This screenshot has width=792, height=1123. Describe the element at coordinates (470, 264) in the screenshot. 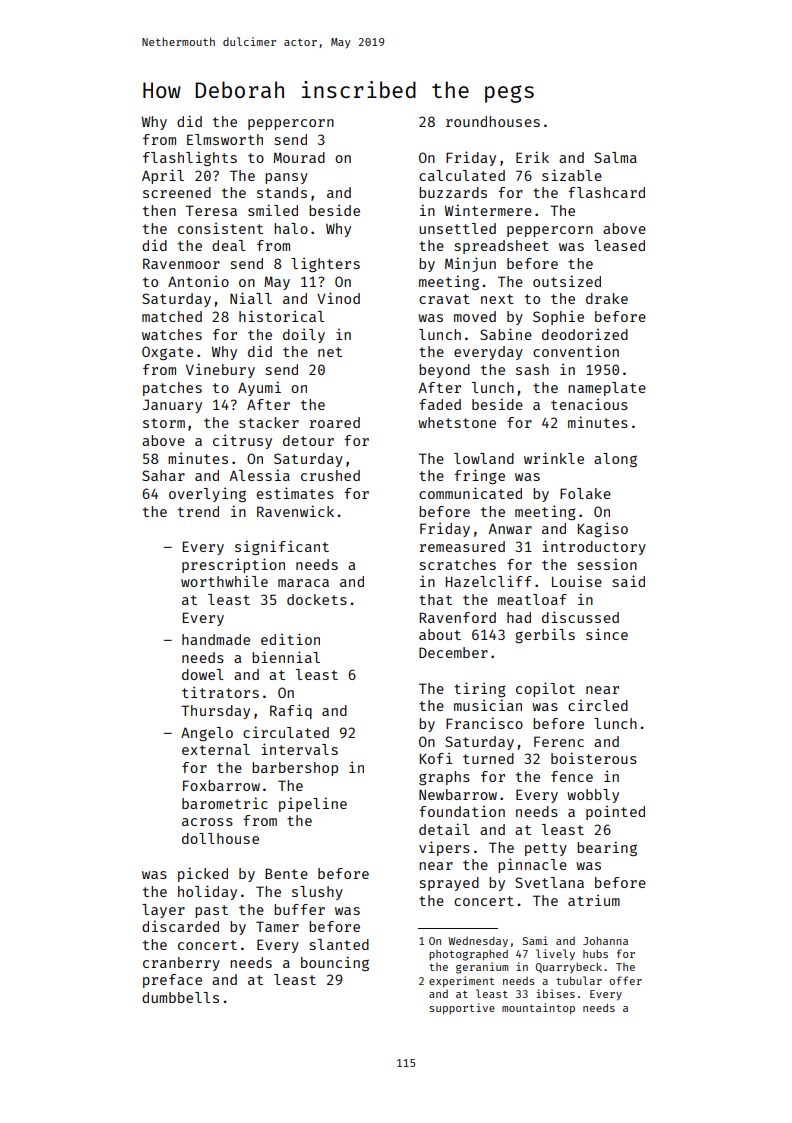

I see `Minjun` at that location.
